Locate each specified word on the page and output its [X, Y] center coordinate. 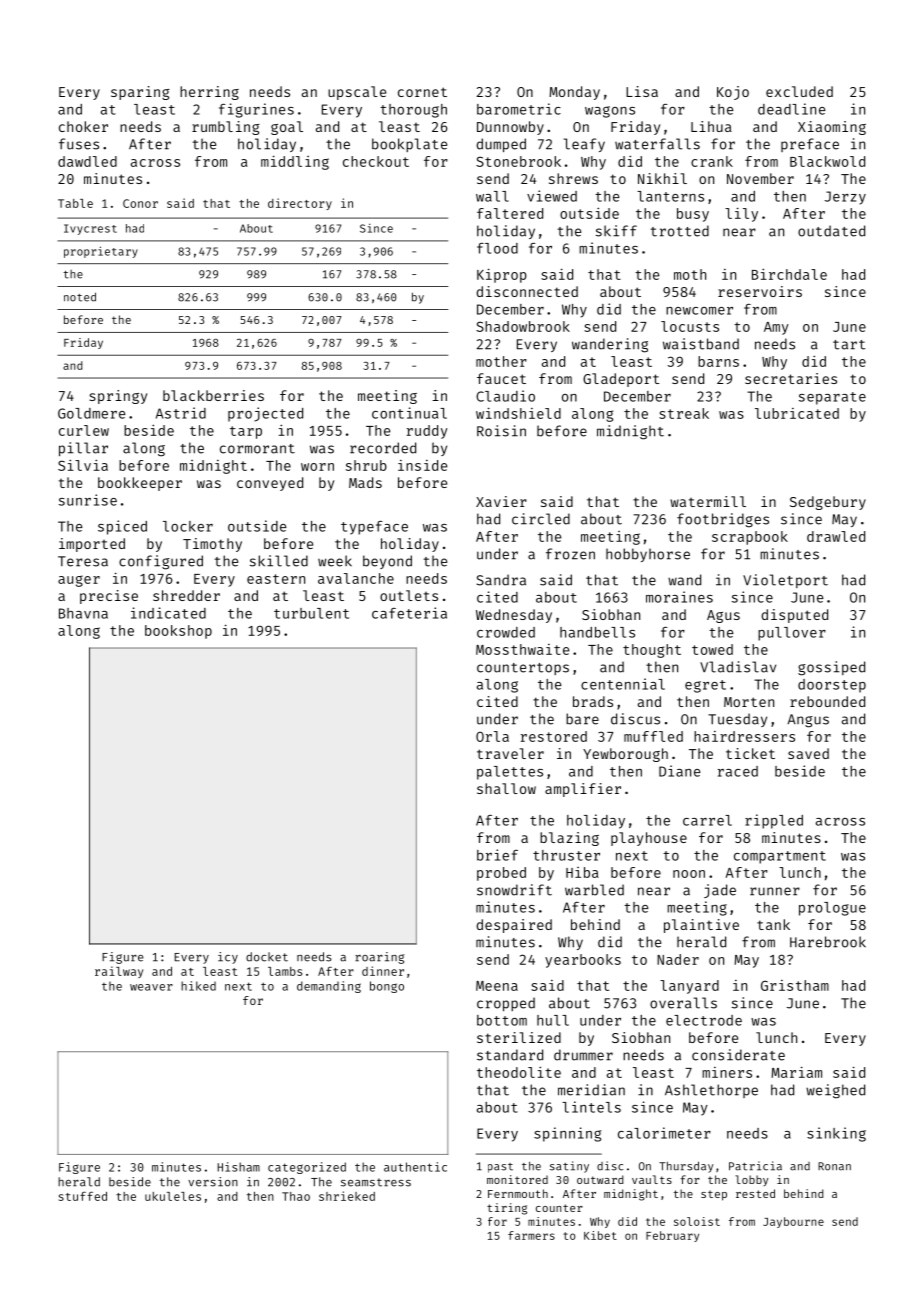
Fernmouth [518, 1193]
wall [492, 196]
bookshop [178, 632]
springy [118, 397]
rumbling [226, 128]
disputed [795, 616]
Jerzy [845, 198]
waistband [701, 344]
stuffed [83, 1196]
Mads [365, 482]
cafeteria [409, 613]
